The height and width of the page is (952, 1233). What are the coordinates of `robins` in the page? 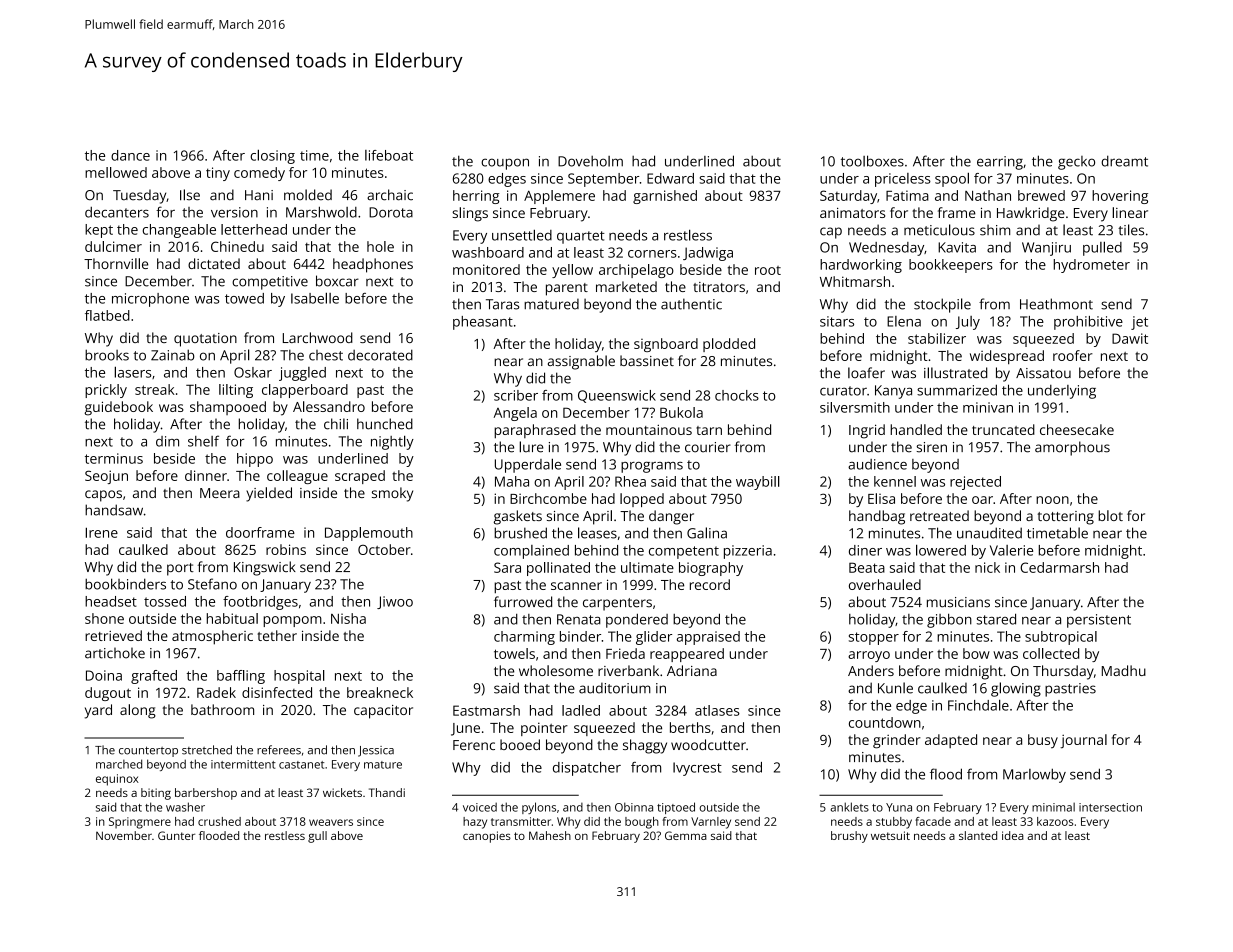 It's located at (286, 549).
